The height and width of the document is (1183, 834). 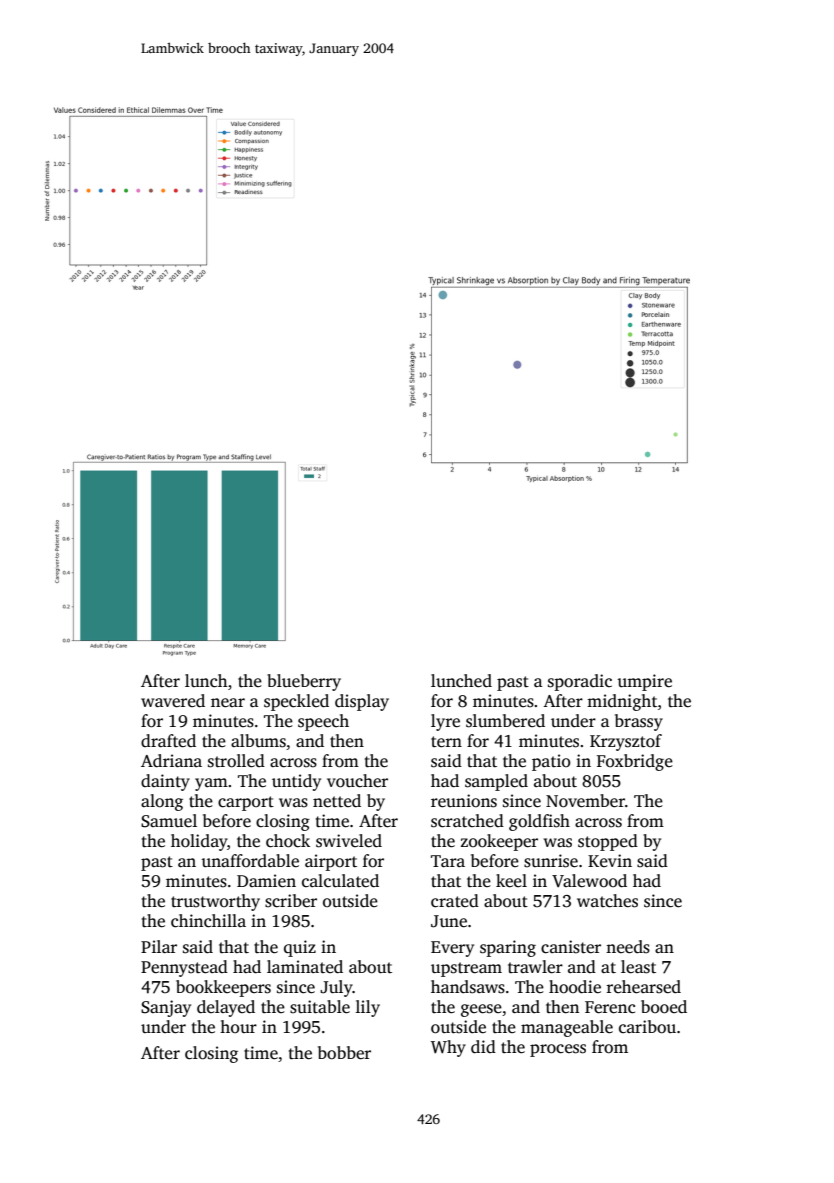 I want to click on voucher, so click(x=357, y=781).
